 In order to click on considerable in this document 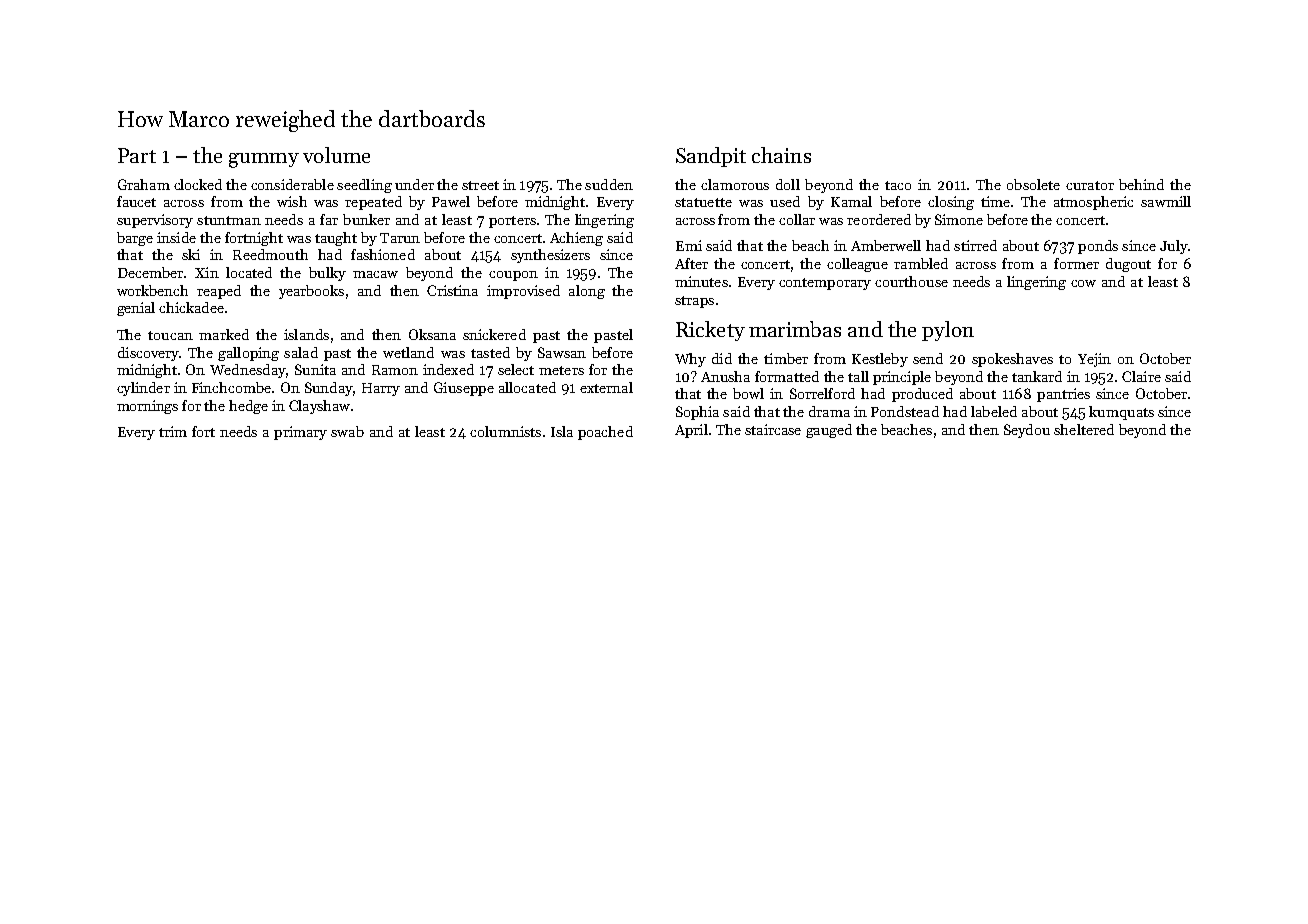, I will do `click(292, 184)`.
